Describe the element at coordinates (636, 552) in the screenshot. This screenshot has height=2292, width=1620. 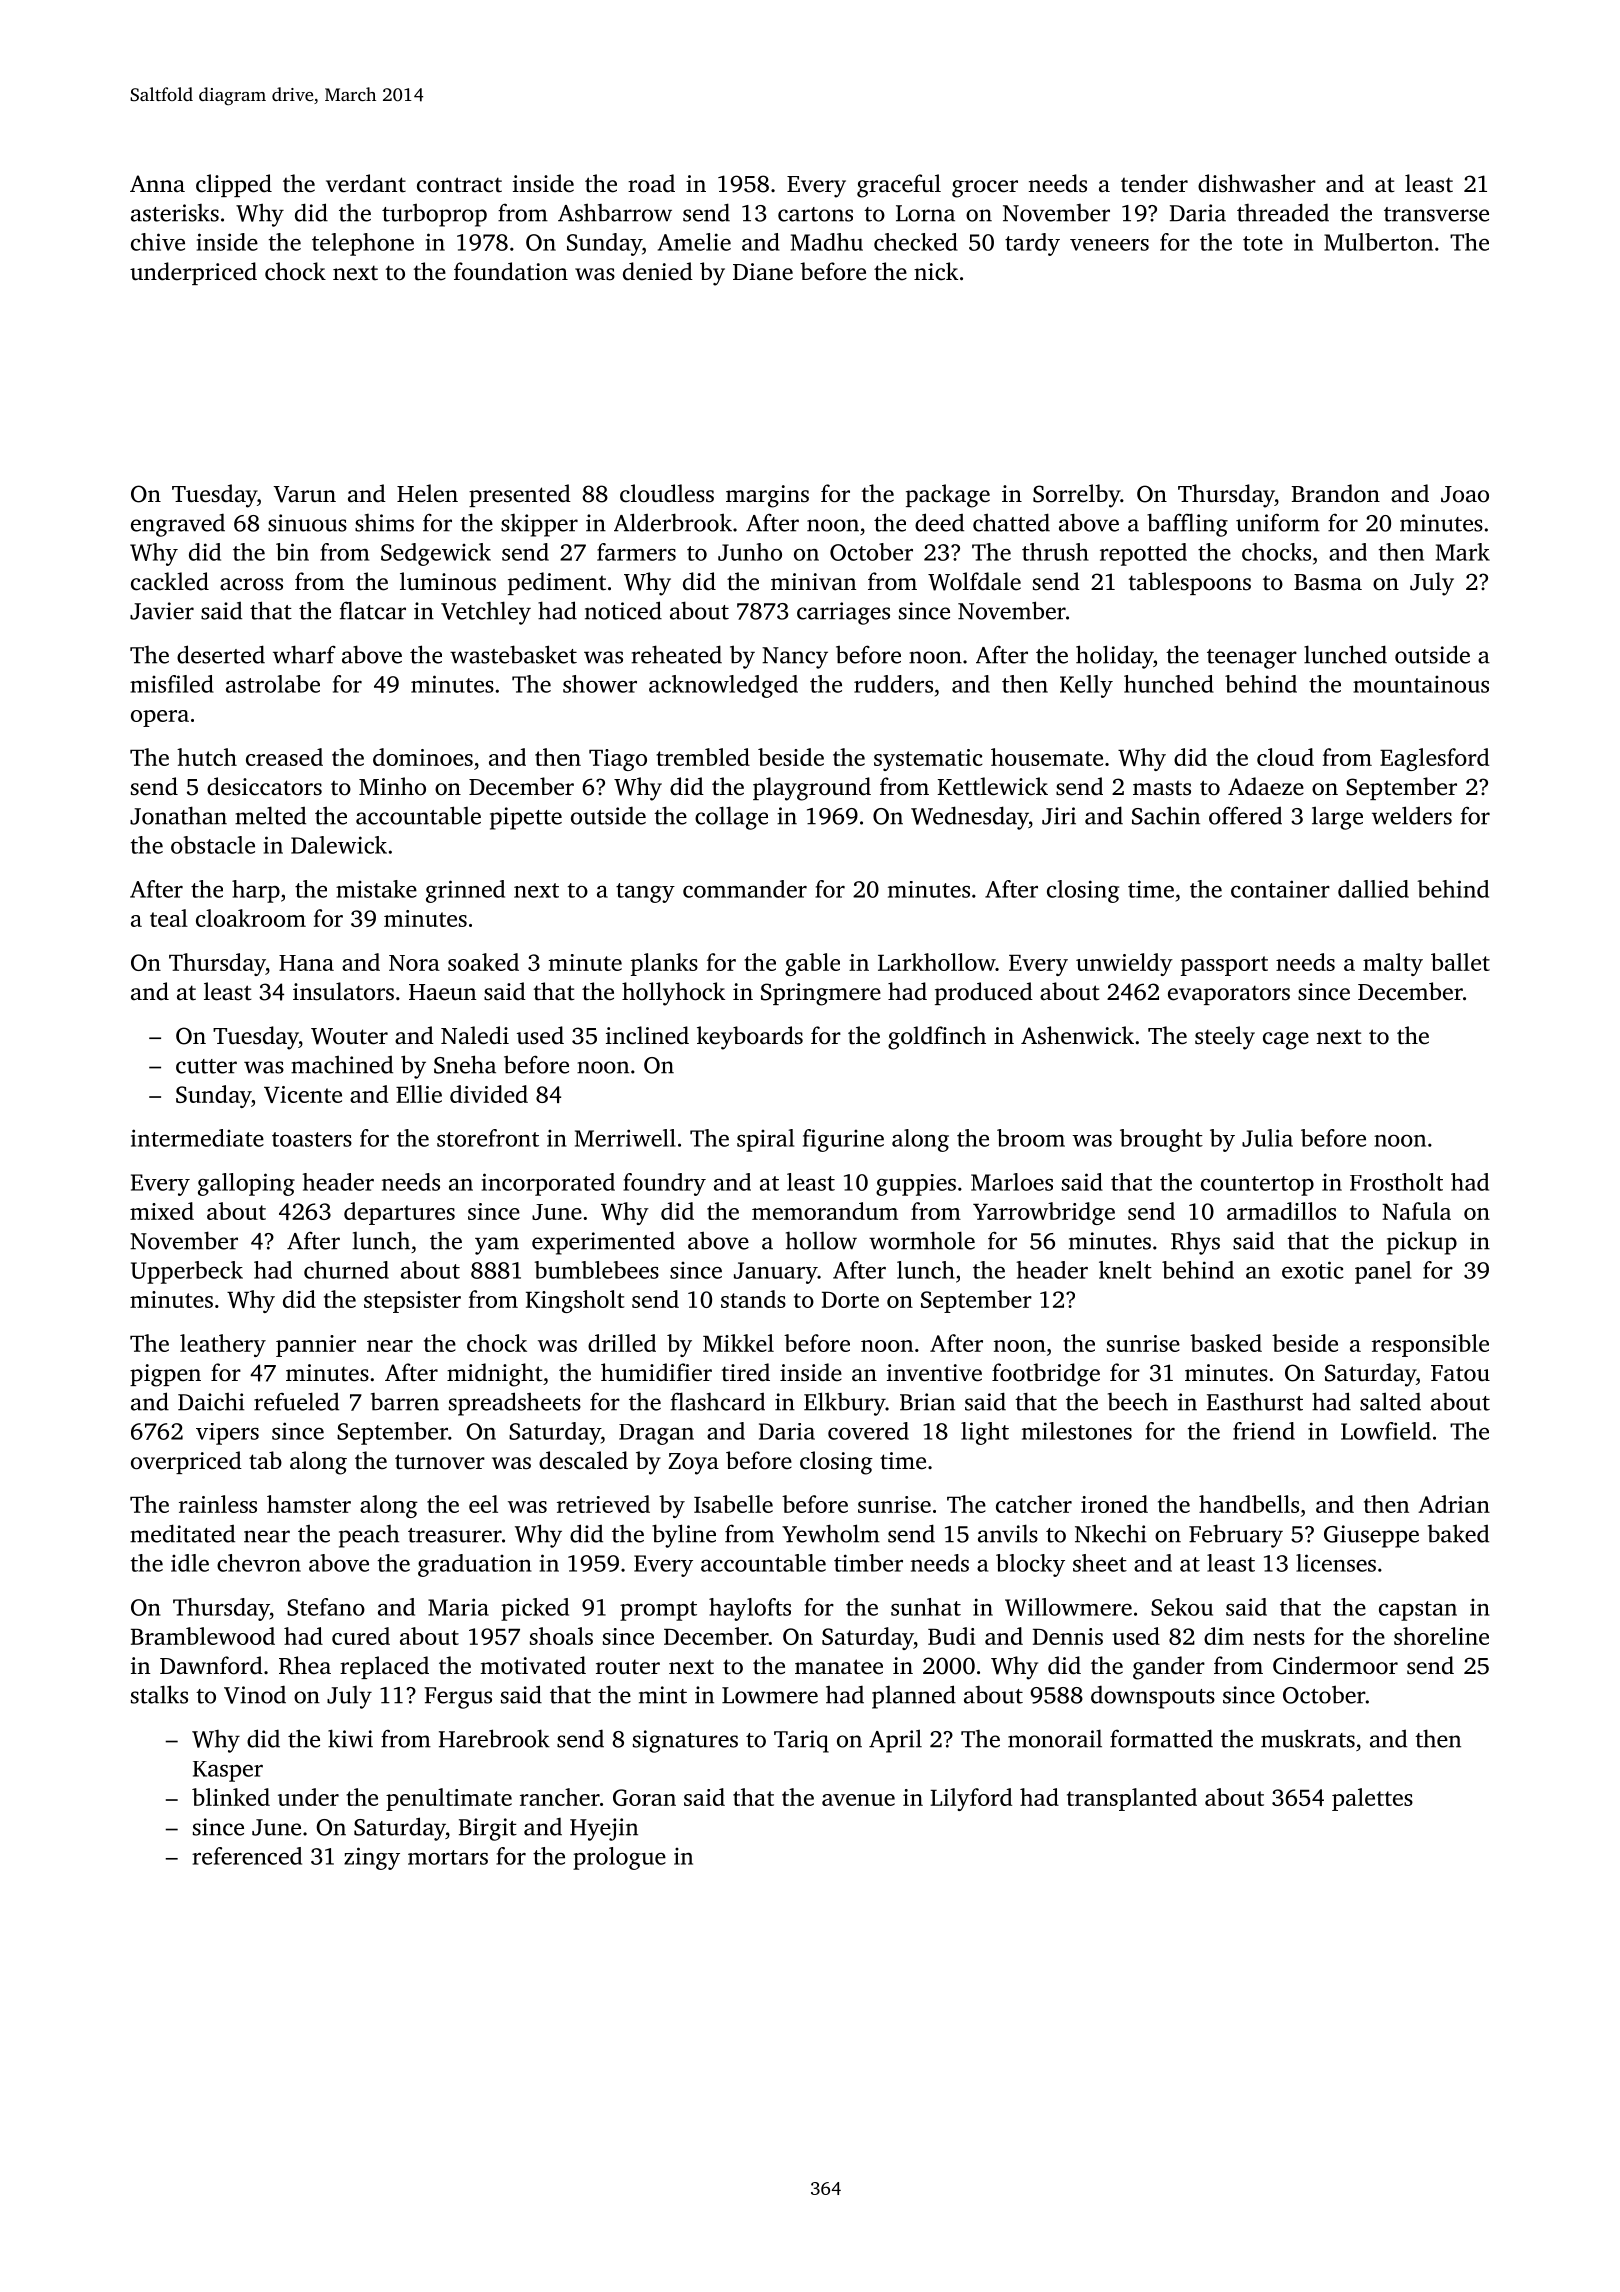
I see `farmers` at that location.
